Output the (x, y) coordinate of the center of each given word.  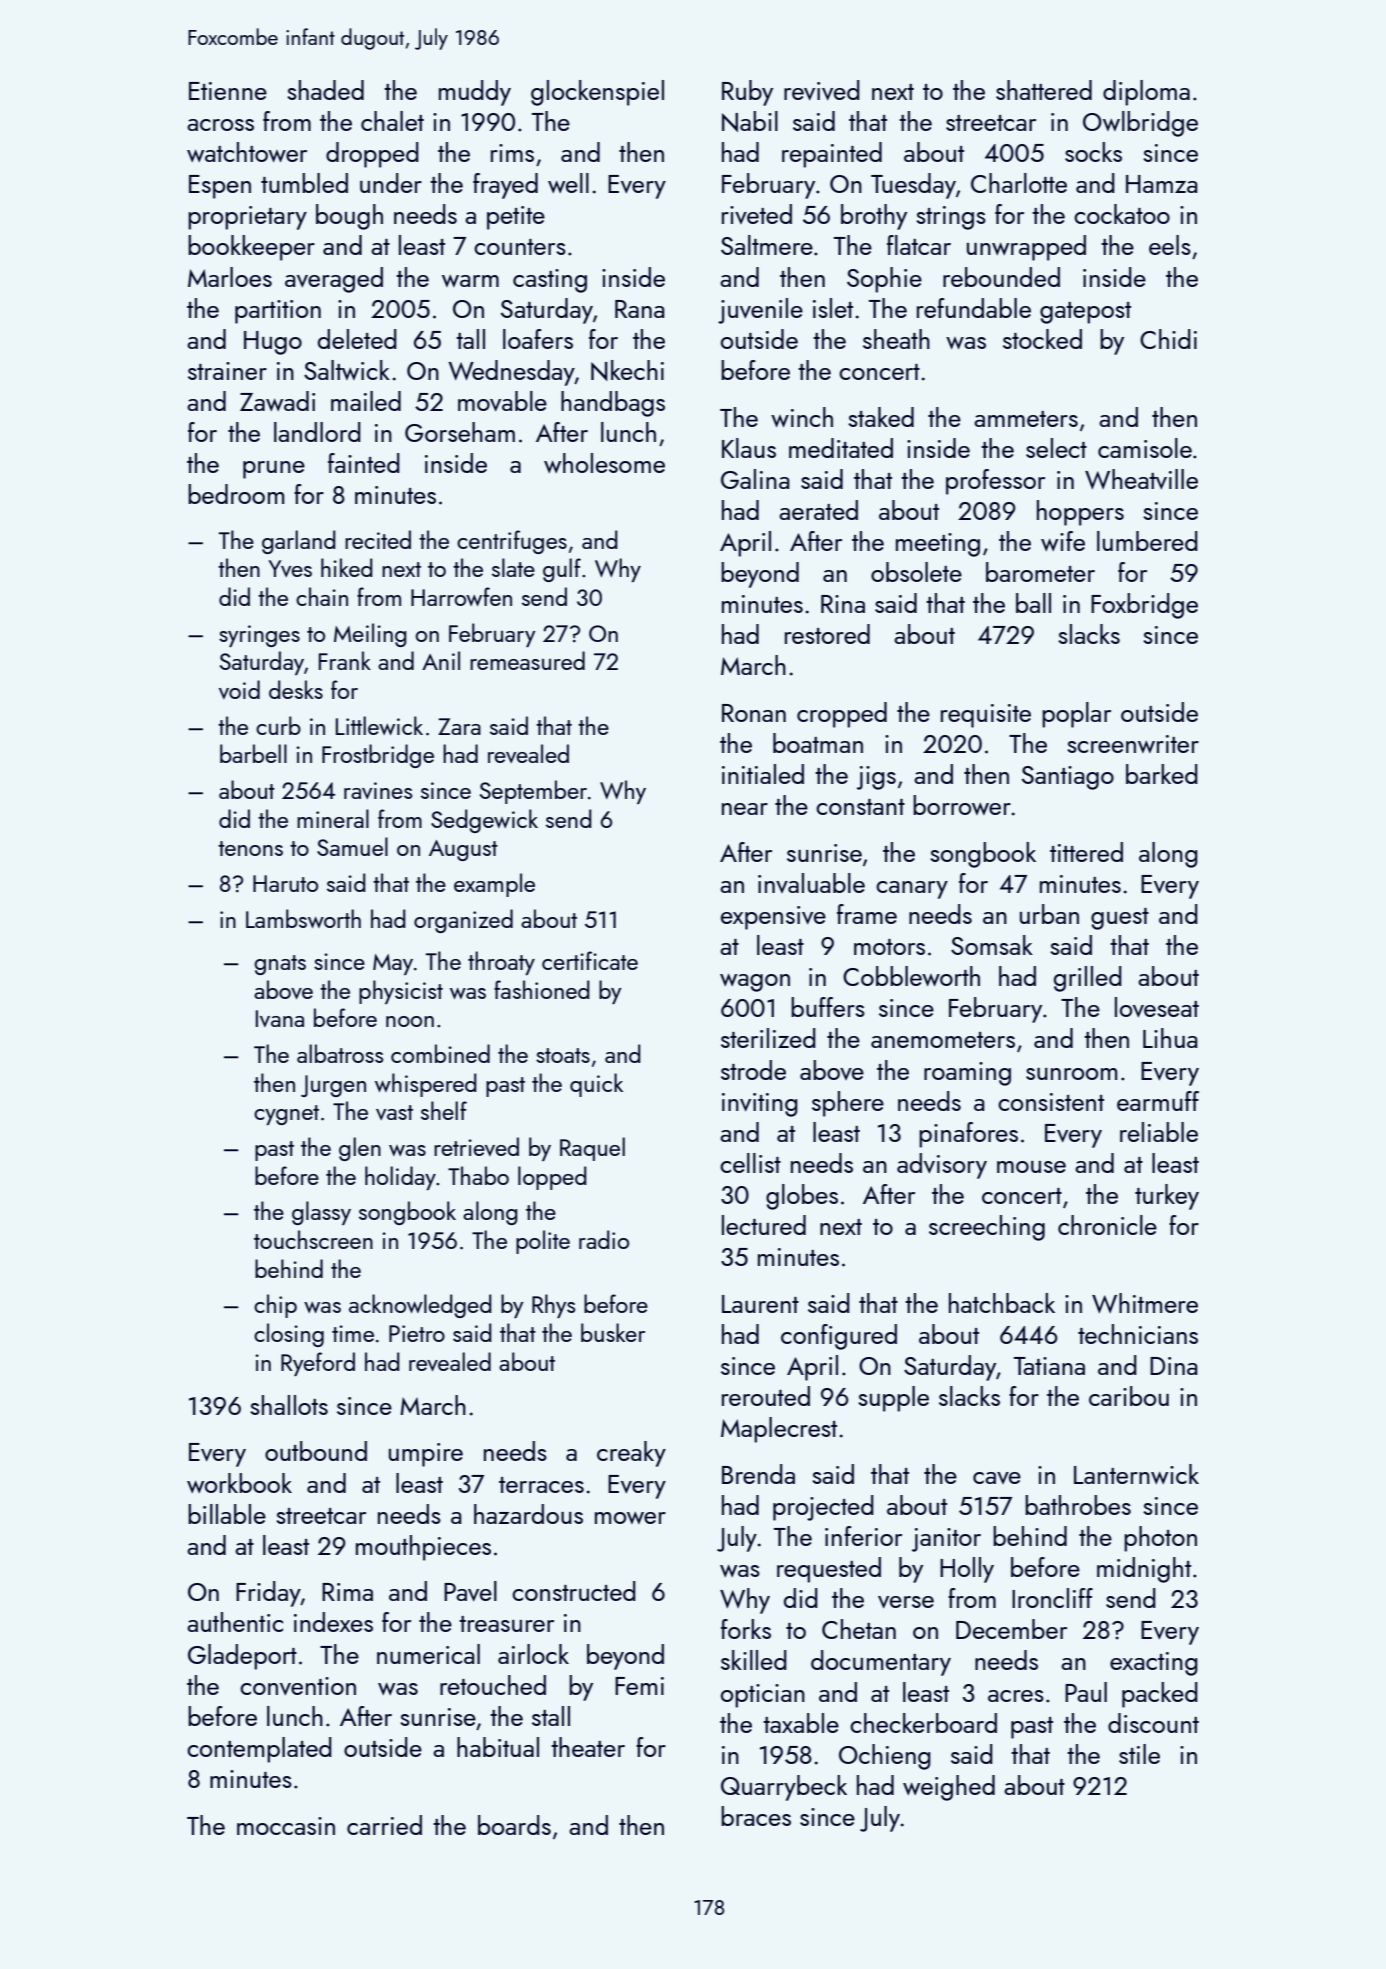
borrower (962, 805)
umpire (426, 1455)
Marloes (230, 277)
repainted (832, 155)
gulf (562, 570)
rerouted (766, 1396)
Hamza (1162, 184)
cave (997, 1478)
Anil (441, 660)
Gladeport (242, 1657)
